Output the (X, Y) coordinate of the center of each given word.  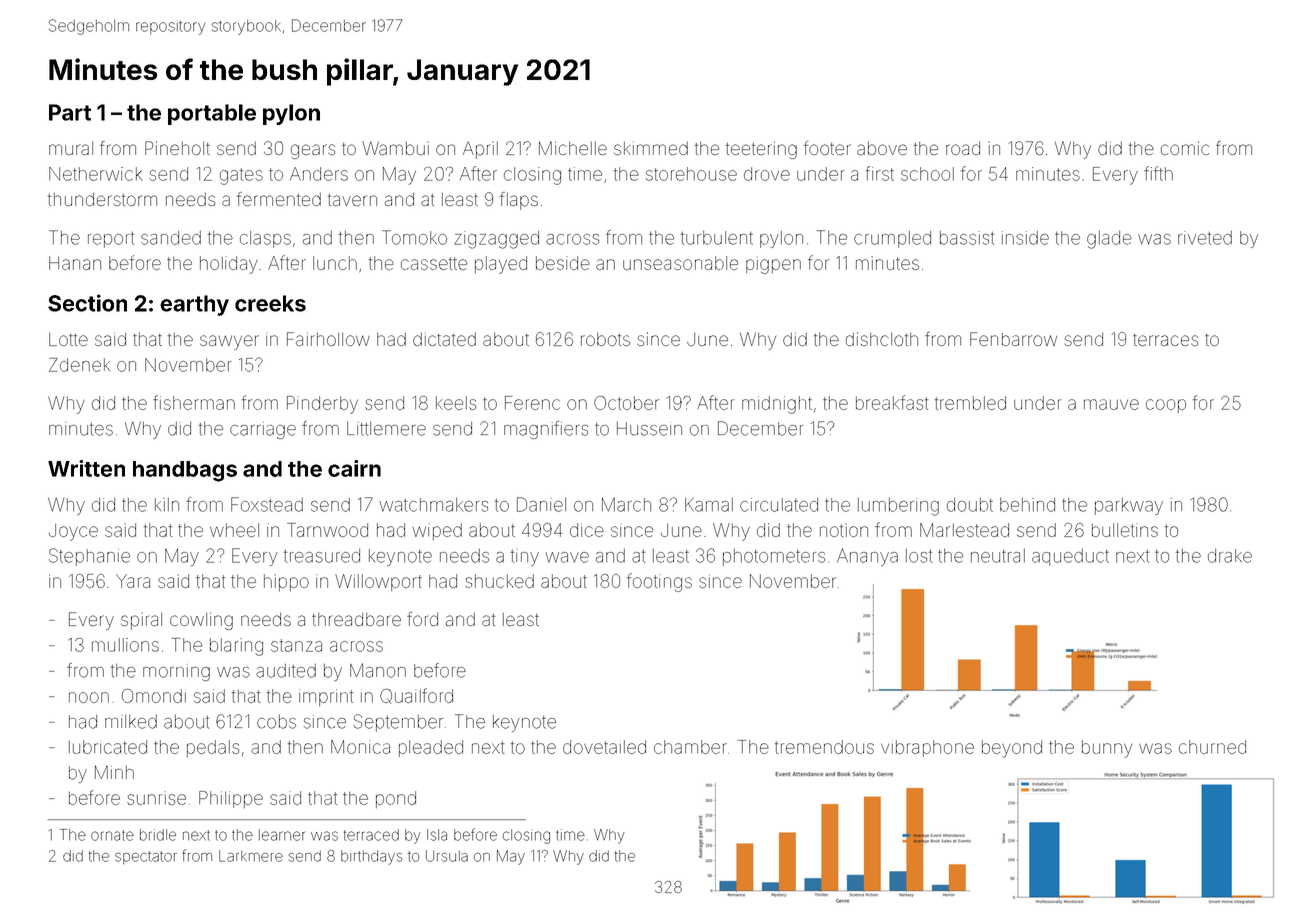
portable (212, 114)
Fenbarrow (1013, 339)
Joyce (73, 532)
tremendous (824, 747)
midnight (777, 405)
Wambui (395, 148)
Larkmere (251, 856)
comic (1185, 148)
